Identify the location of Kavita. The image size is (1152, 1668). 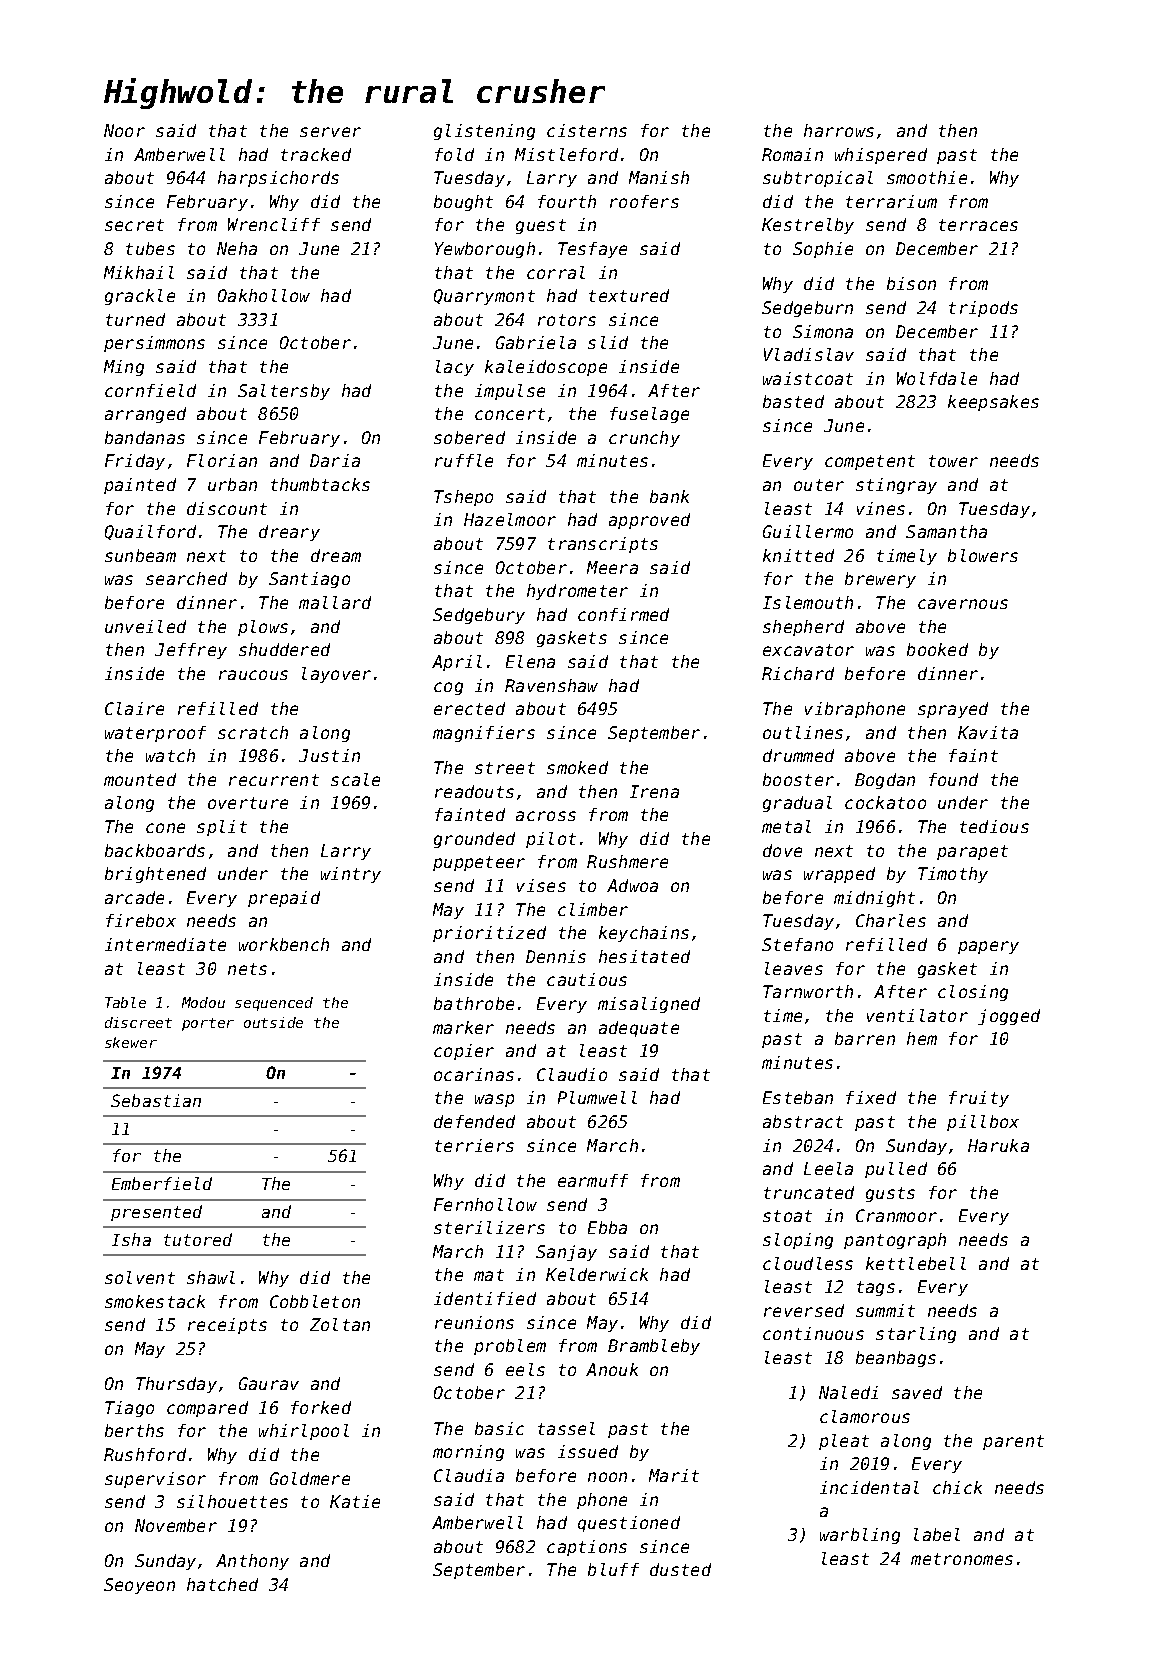
(988, 732).
